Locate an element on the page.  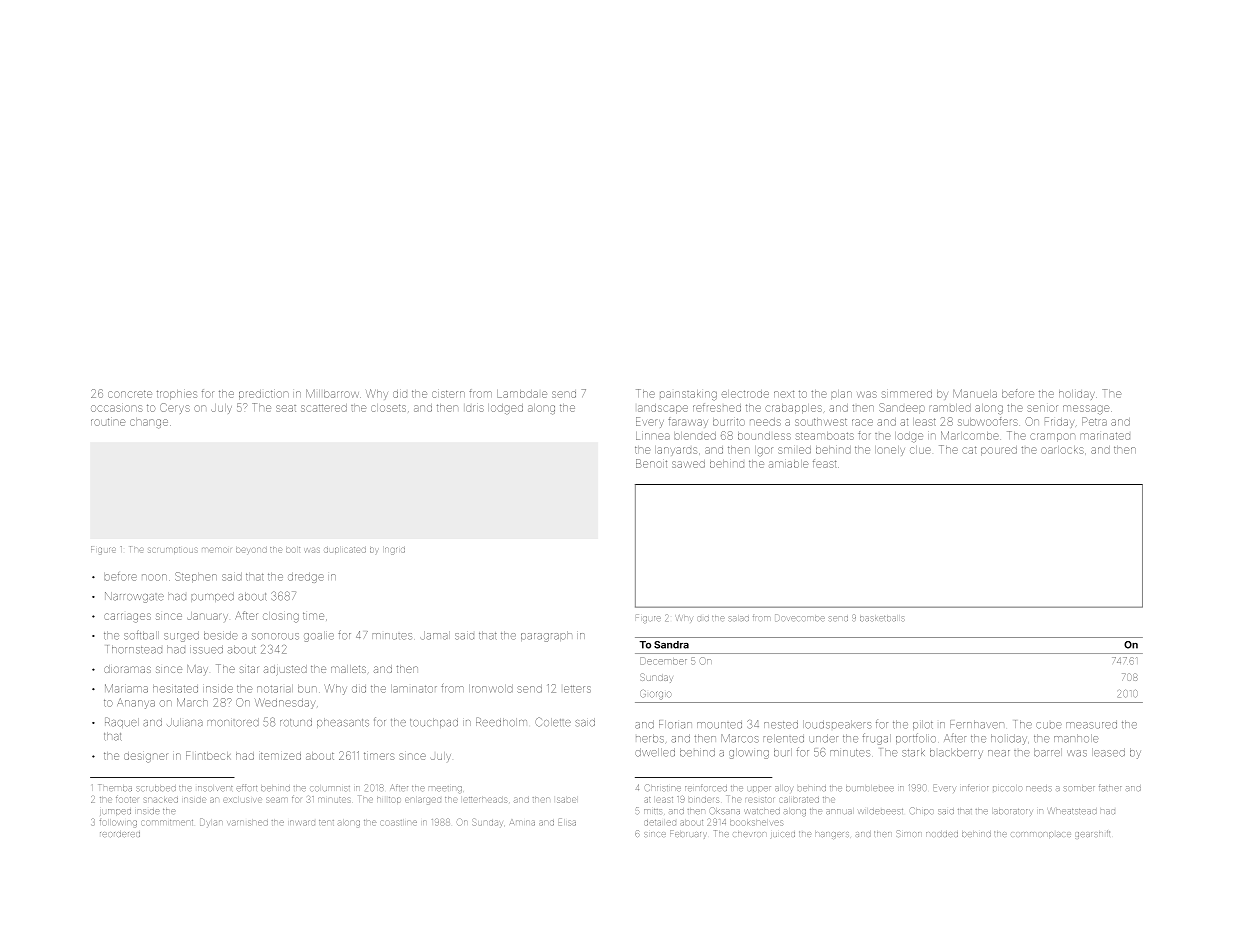
duplicated is located at coordinates (345, 550).
